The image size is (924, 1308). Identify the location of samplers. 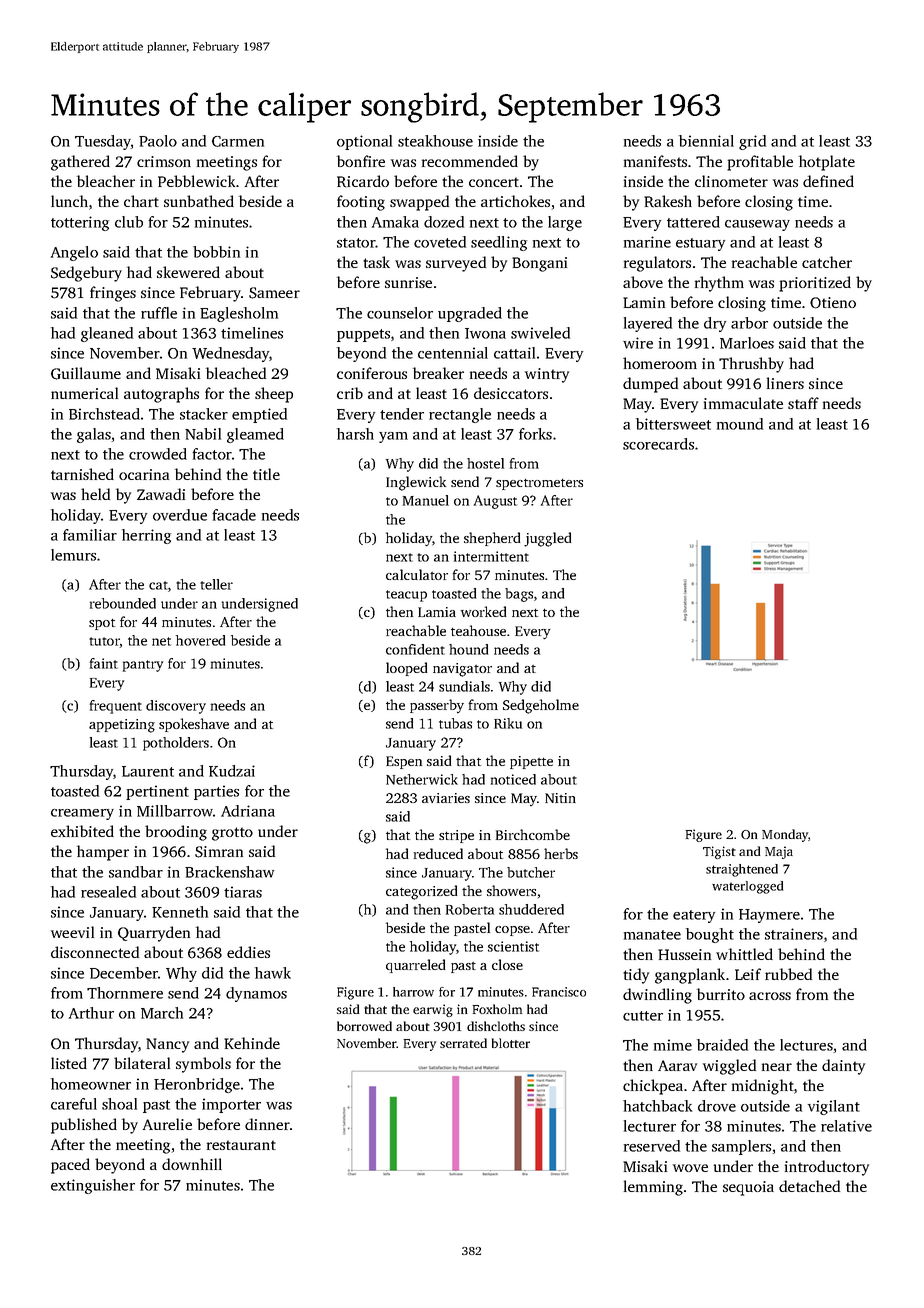
(741, 1147).
